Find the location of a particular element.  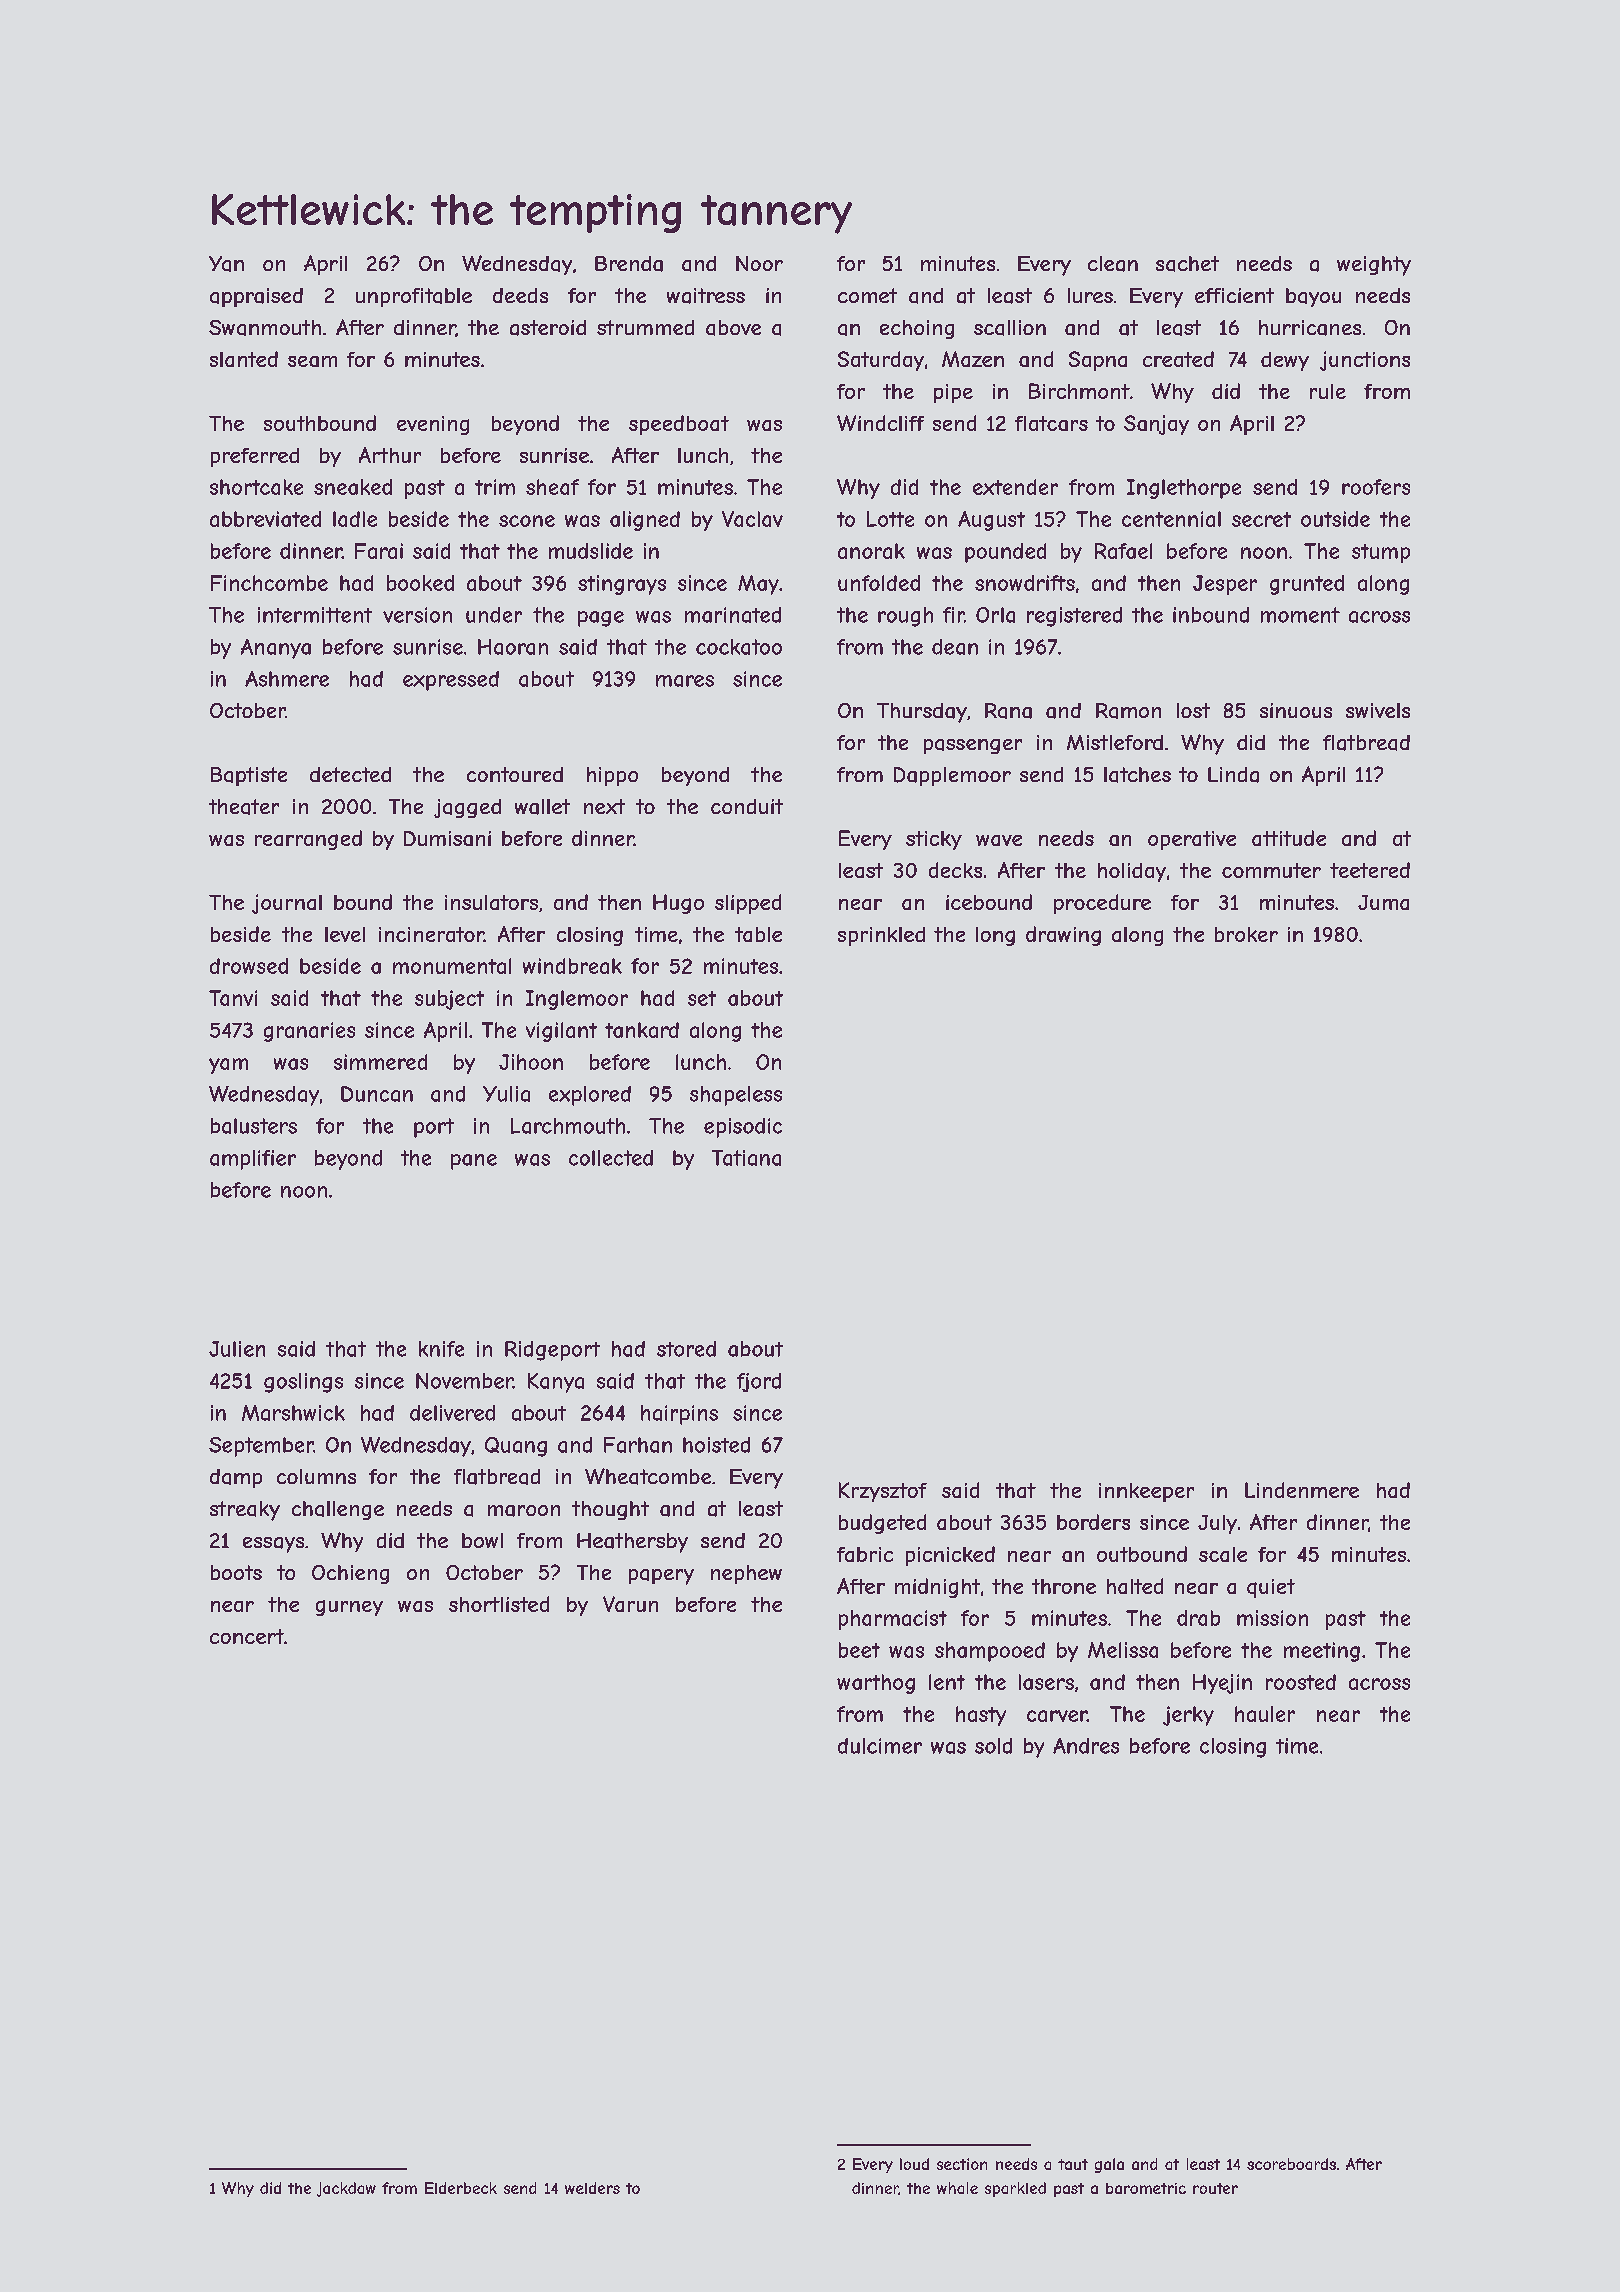

Lindenmere is located at coordinates (1302, 1490).
